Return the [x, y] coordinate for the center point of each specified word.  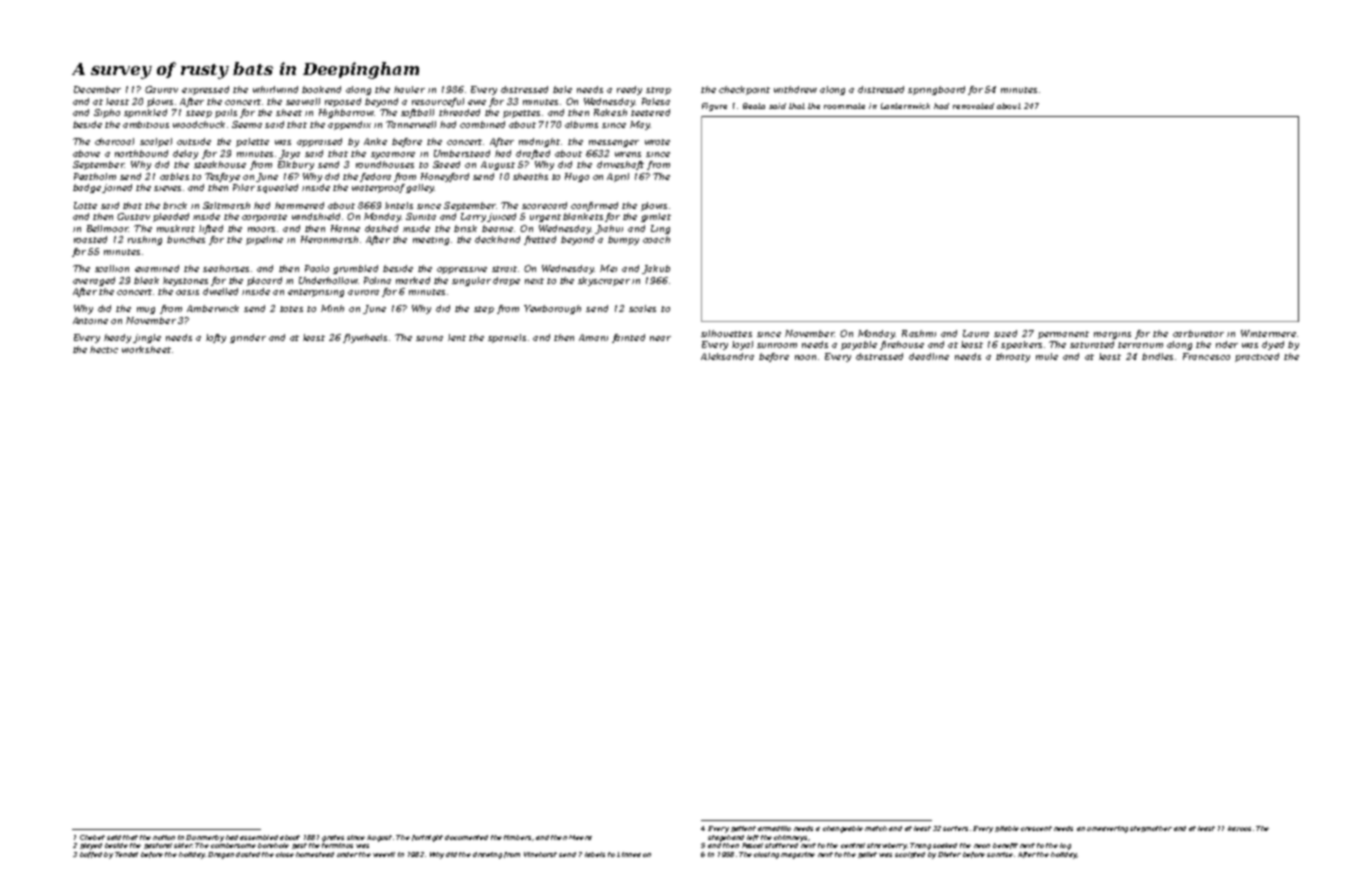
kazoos [1239, 828]
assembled [259, 837]
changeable [843, 829]
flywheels [365, 338]
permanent [1063, 335]
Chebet [92, 837]
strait [504, 269]
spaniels [507, 338]
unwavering [1107, 829]
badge [87, 188]
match [876, 828]
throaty [1013, 357]
